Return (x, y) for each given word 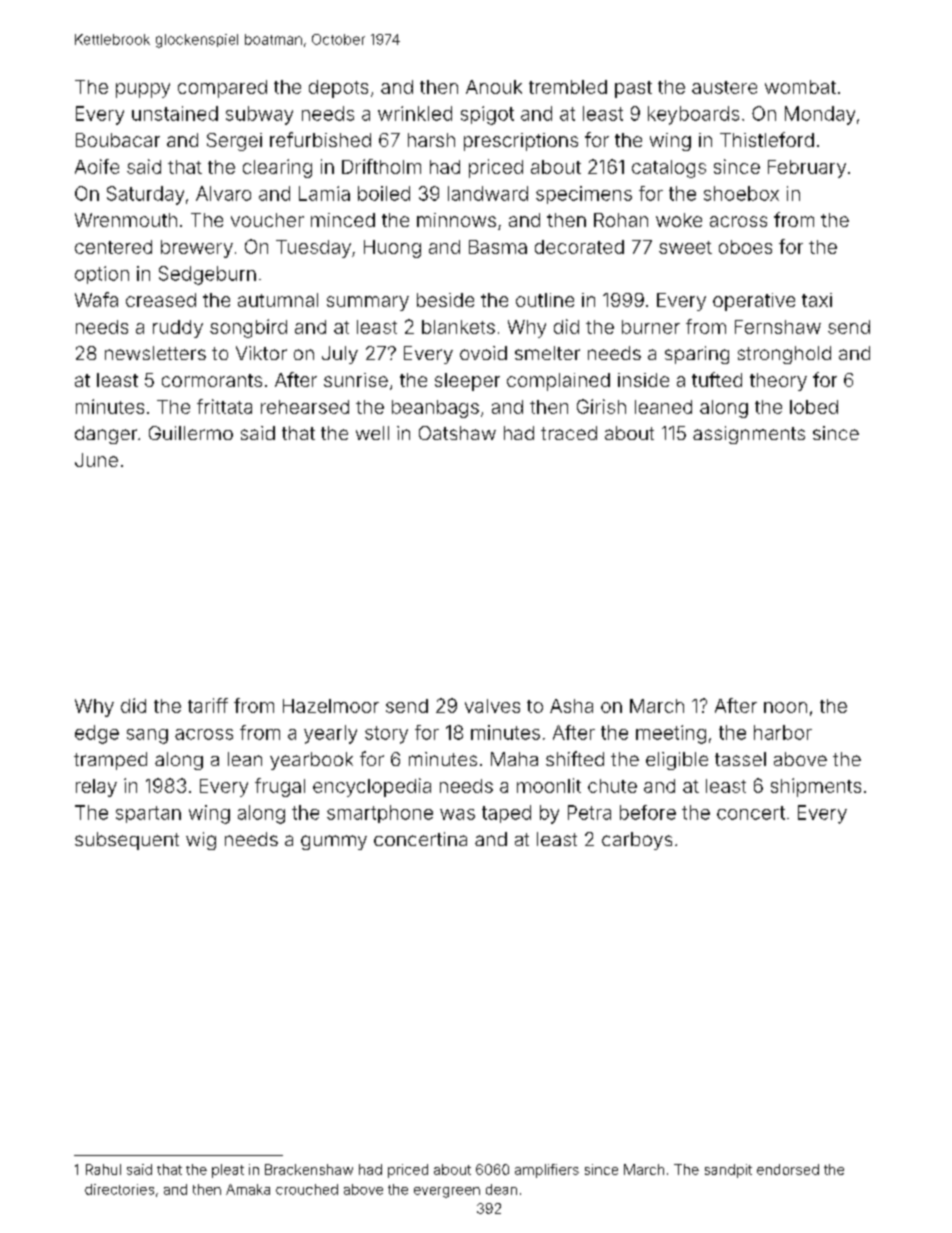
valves (492, 706)
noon (785, 707)
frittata (224, 406)
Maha (514, 759)
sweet (685, 247)
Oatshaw (457, 433)
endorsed (788, 1169)
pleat (228, 1171)
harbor (783, 732)
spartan (148, 814)
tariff (208, 705)
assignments (749, 435)
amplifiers (547, 1171)
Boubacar (118, 140)
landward (488, 193)
